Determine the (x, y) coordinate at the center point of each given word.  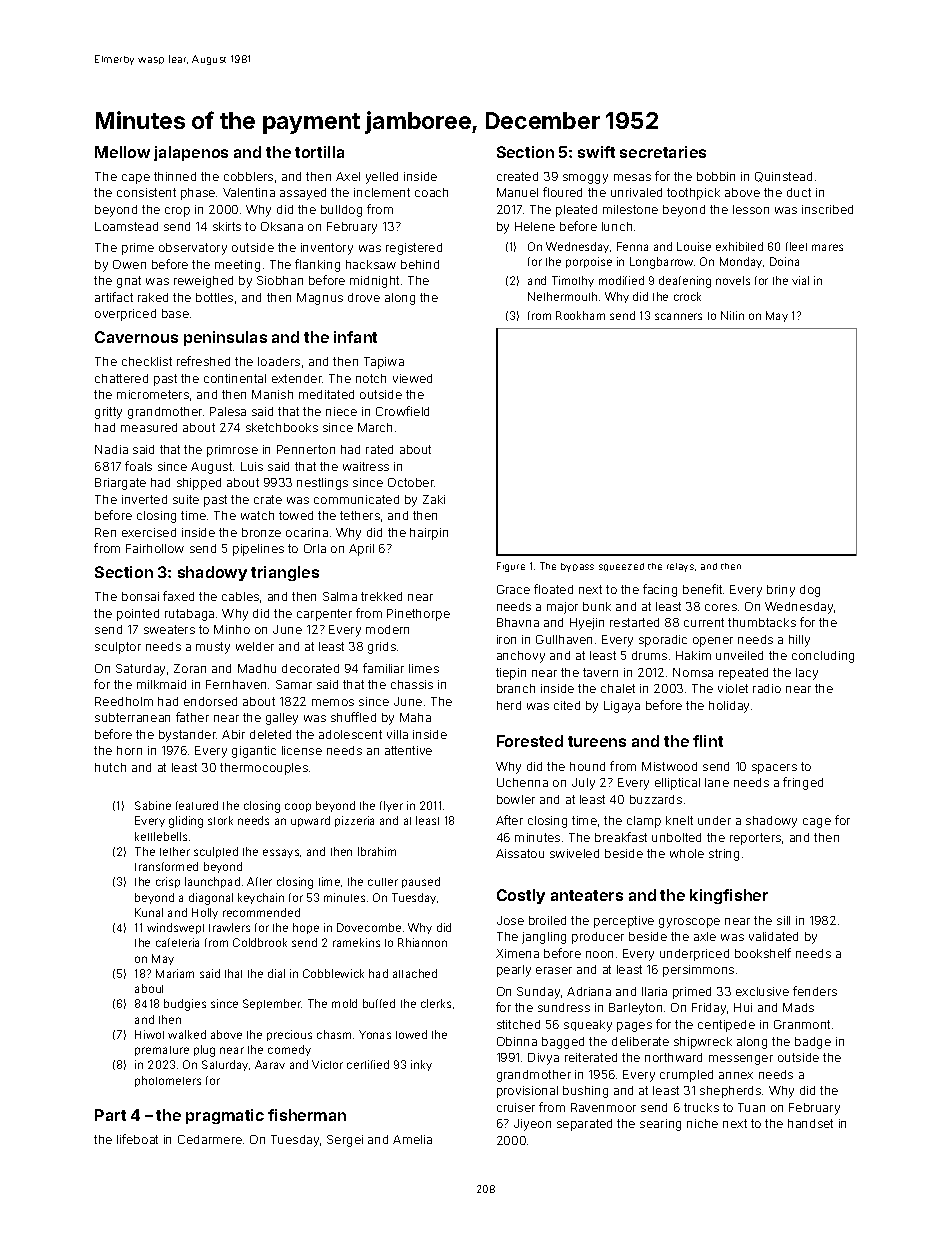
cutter (383, 882)
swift (596, 152)
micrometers (153, 394)
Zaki (434, 499)
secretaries (663, 152)
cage (817, 823)
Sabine (153, 805)
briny (781, 591)
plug (204, 1051)
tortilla (319, 152)
